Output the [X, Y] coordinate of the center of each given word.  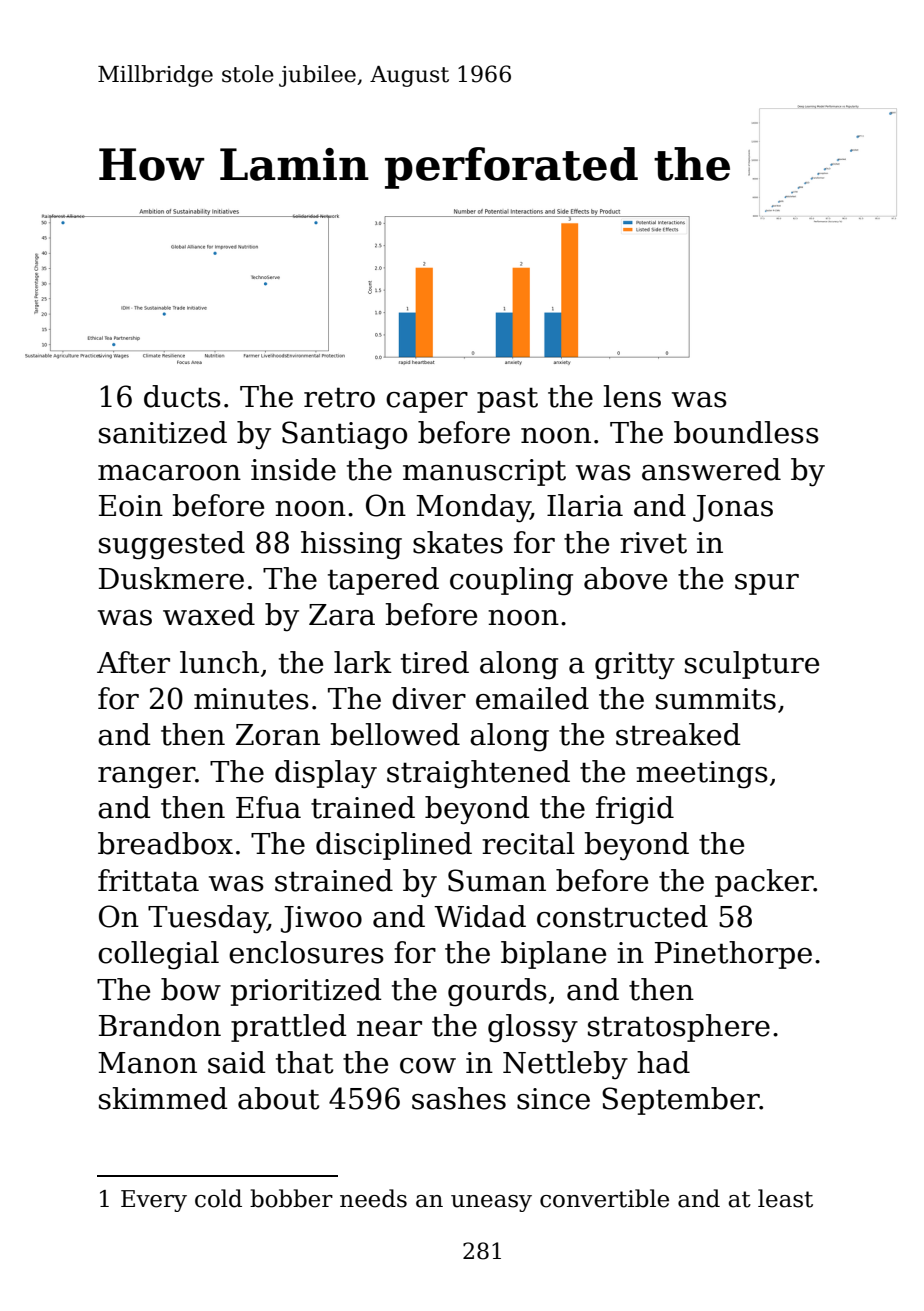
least [785, 1198]
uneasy [491, 1203]
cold [218, 1198]
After [133, 662]
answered [711, 469]
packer [764, 883]
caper [427, 402]
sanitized [163, 432]
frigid [635, 810]
